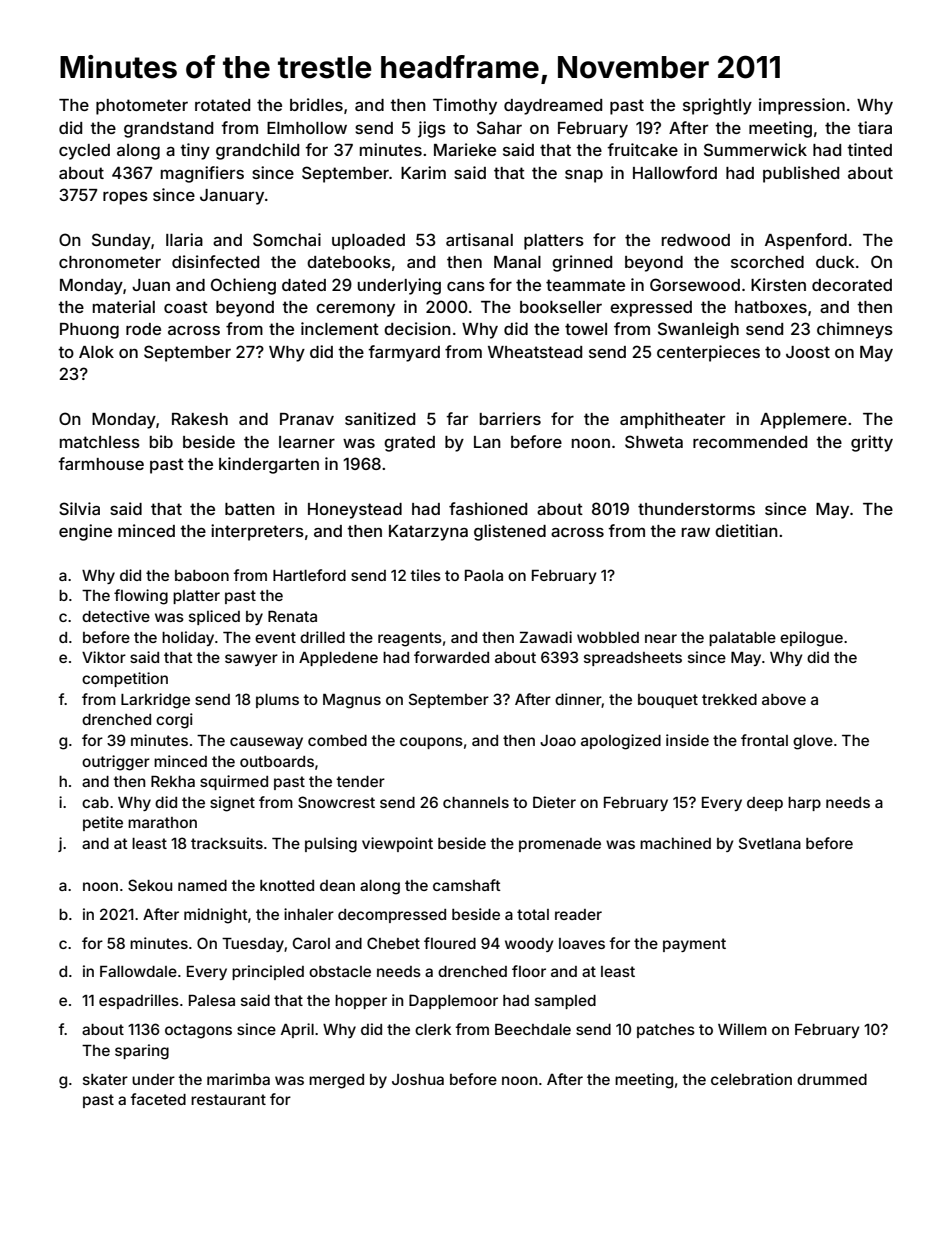  What do you see at coordinates (202, 575) in the screenshot?
I see `baboon` at bounding box center [202, 575].
